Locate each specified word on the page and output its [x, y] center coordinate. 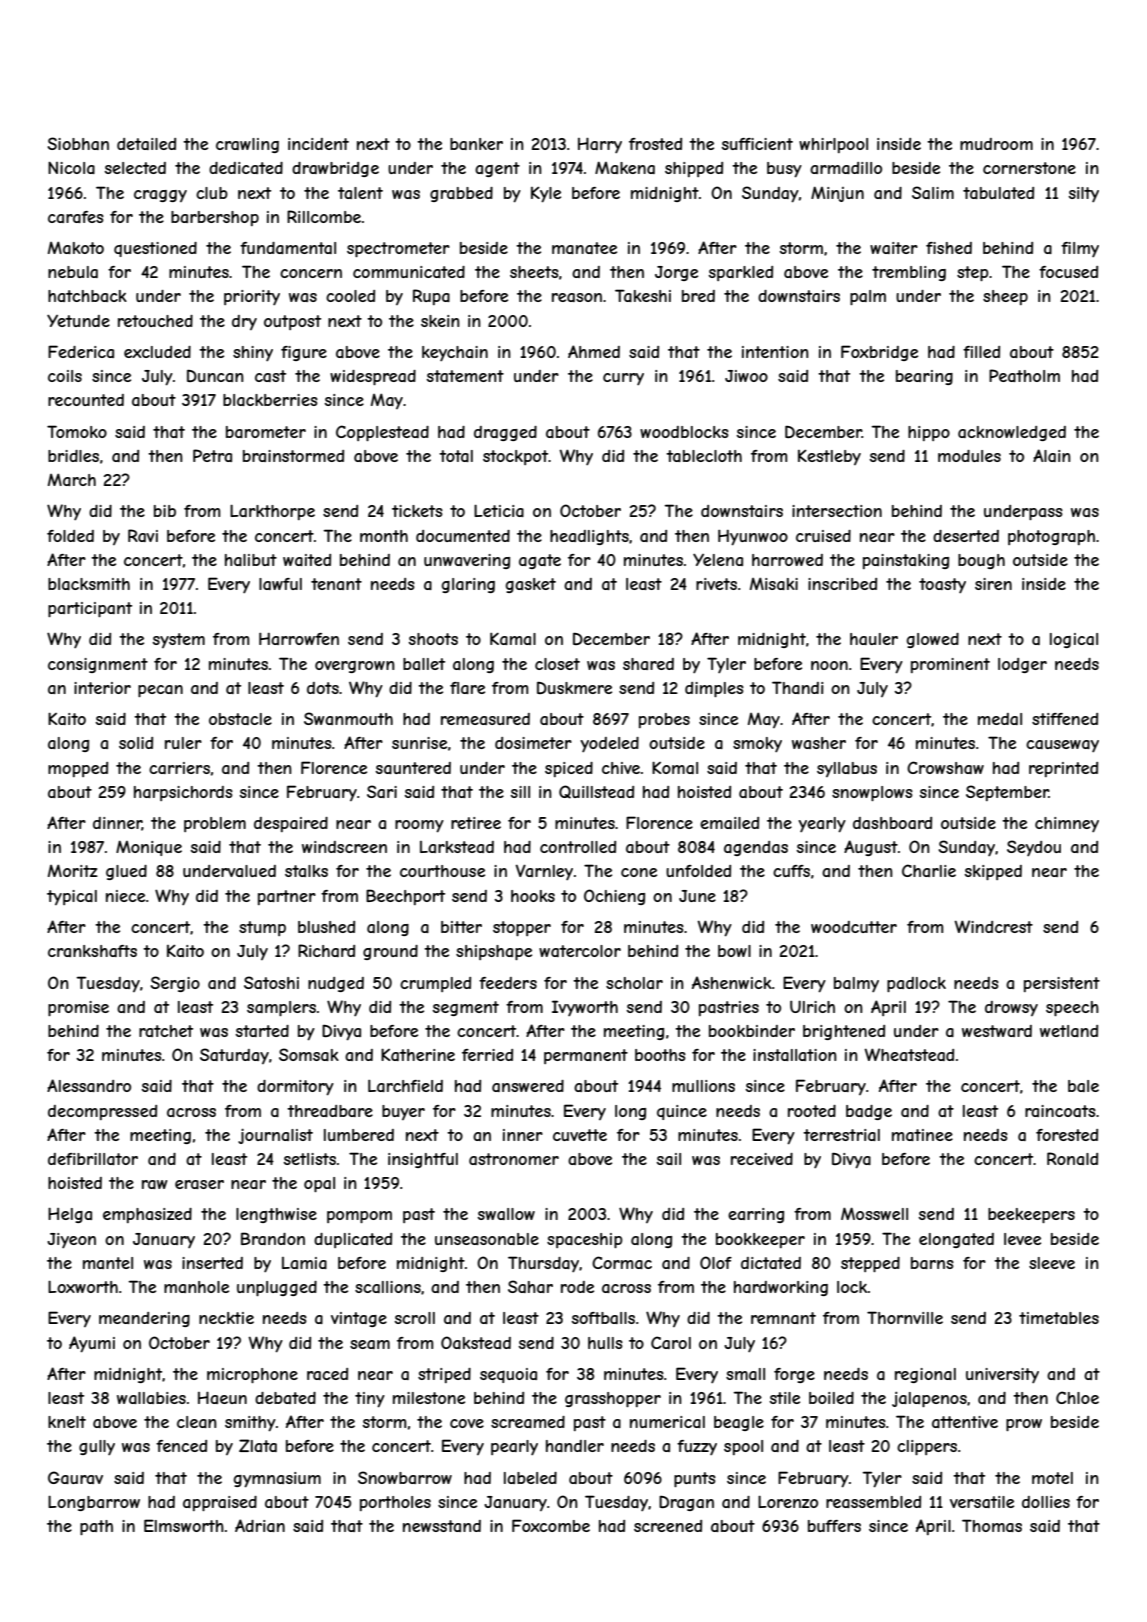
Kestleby [829, 457]
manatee [584, 248]
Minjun [837, 194]
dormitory [295, 1088]
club [212, 193]
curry [623, 379]
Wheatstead [909, 1054]
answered [528, 1086]
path [96, 1528]
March [72, 479]
